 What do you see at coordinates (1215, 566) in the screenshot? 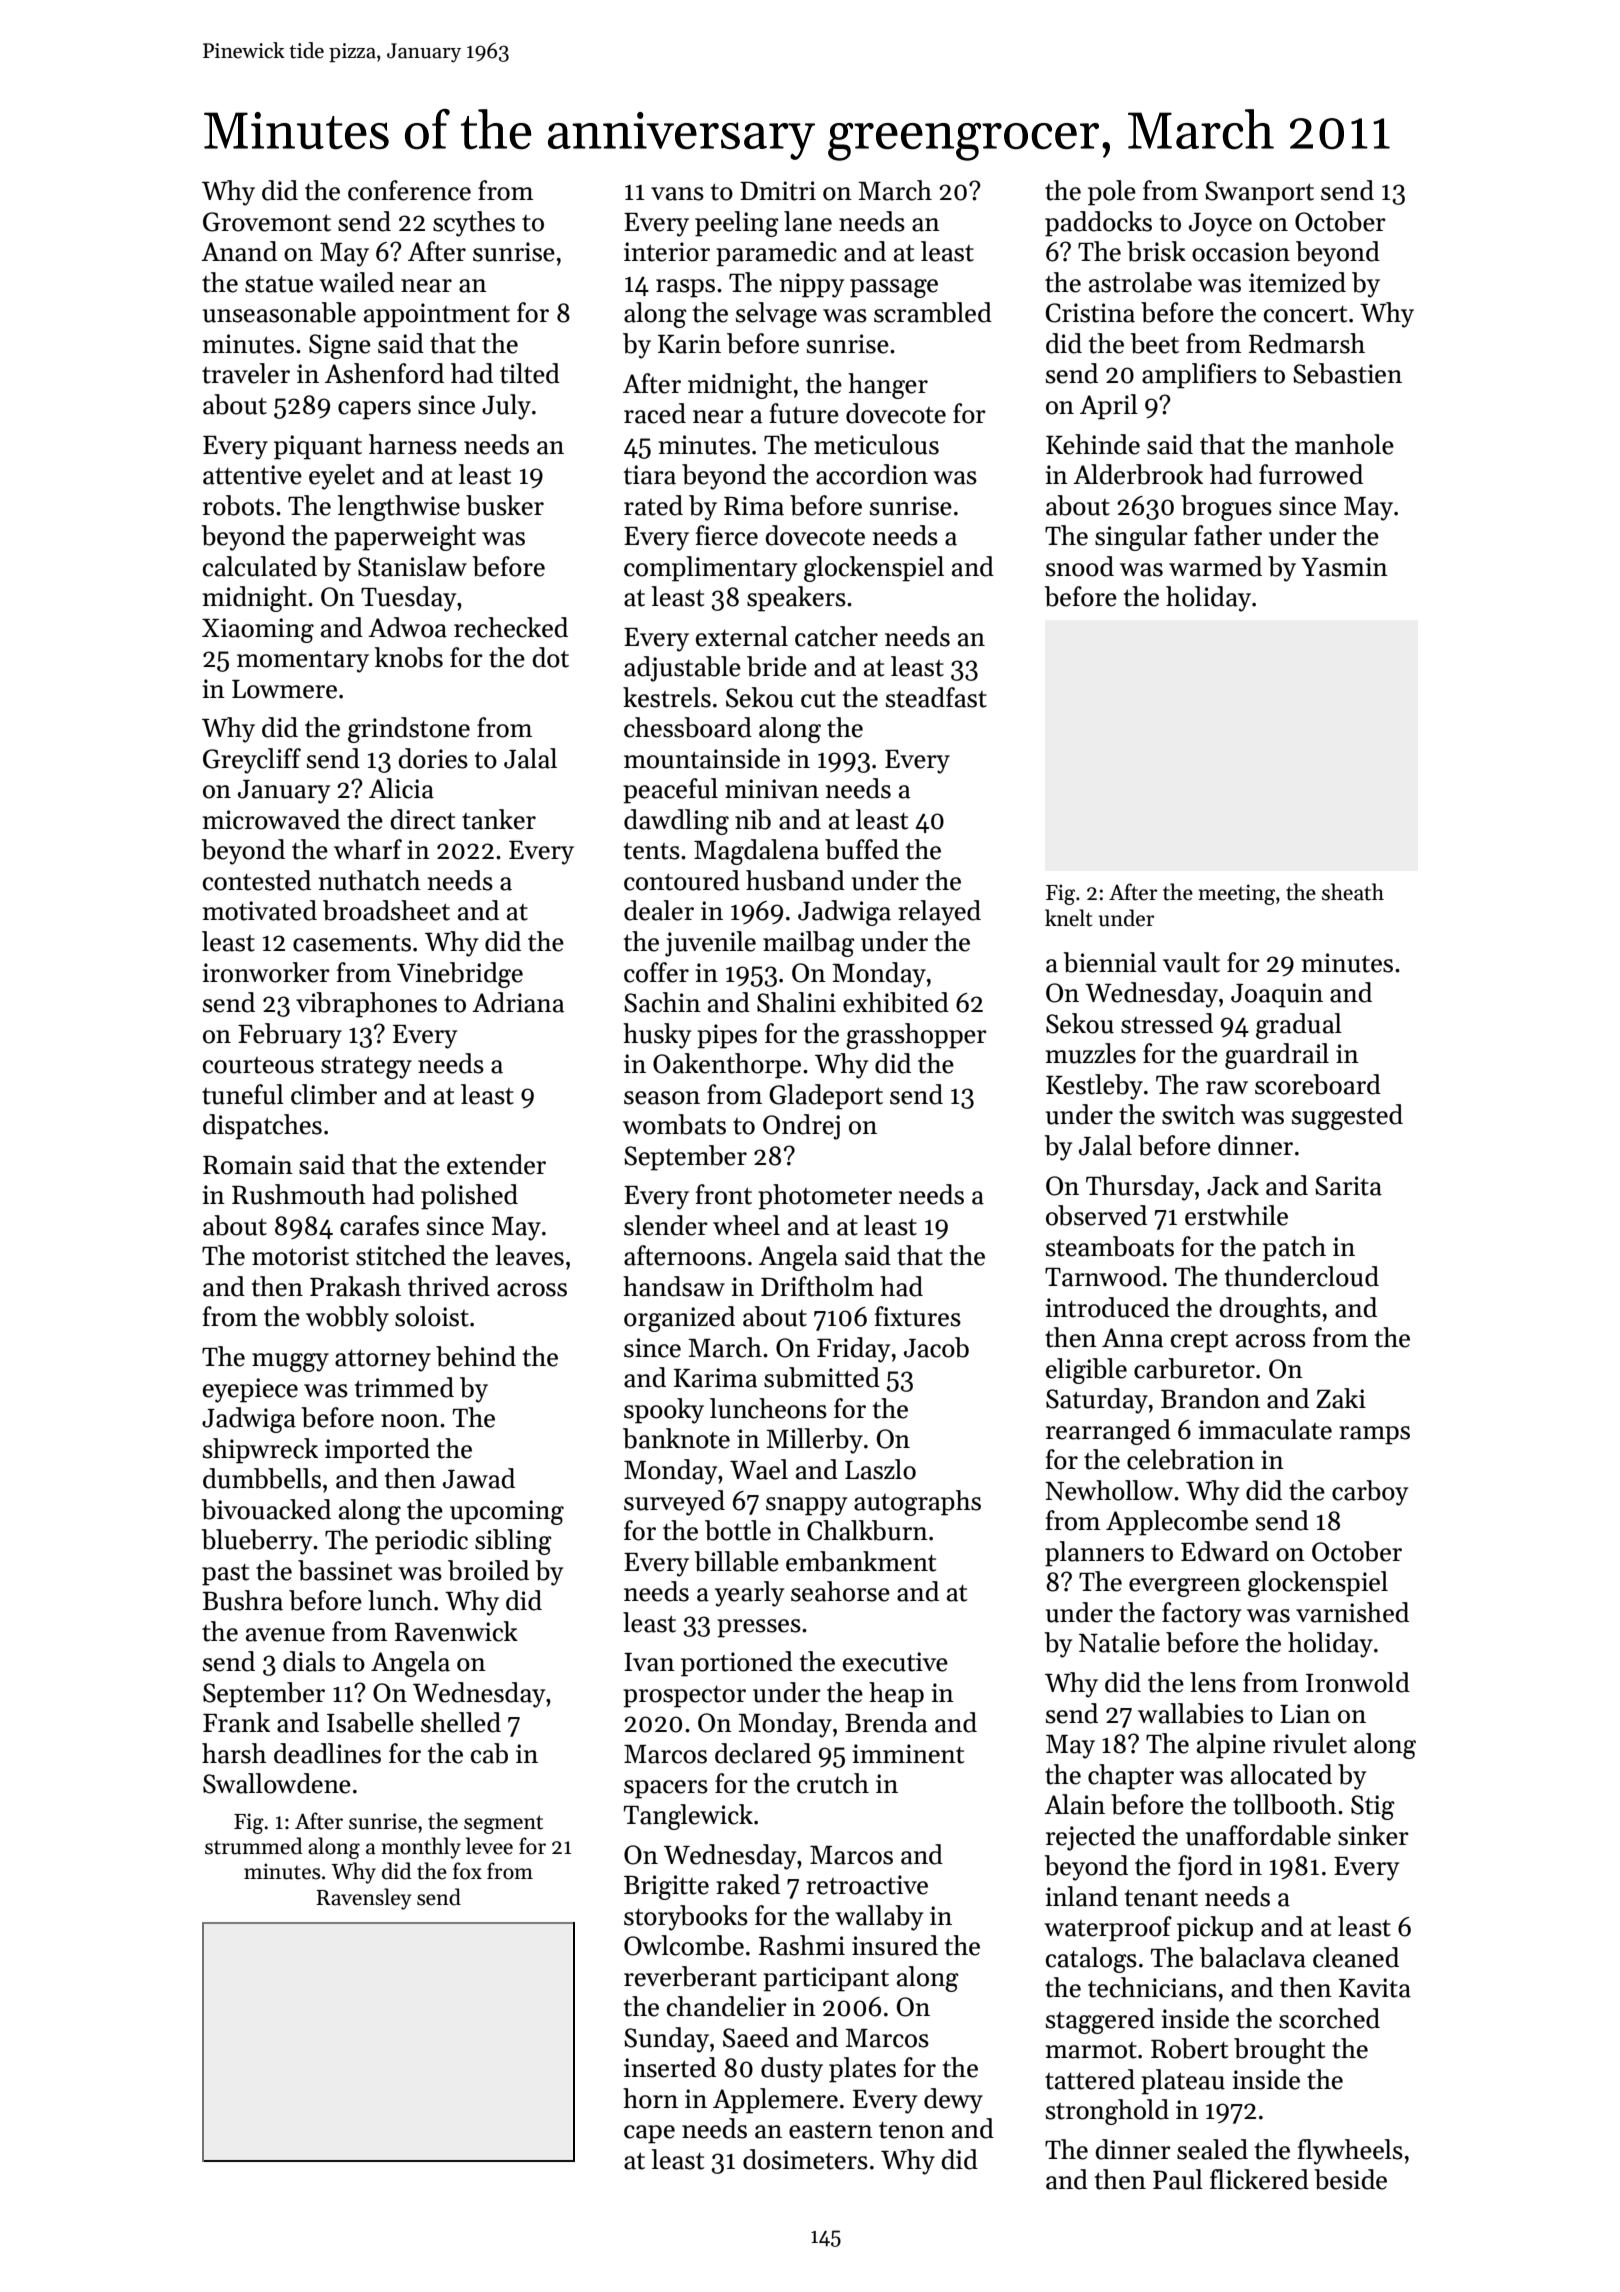
I see `warmed` at bounding box center [1215, 566].
